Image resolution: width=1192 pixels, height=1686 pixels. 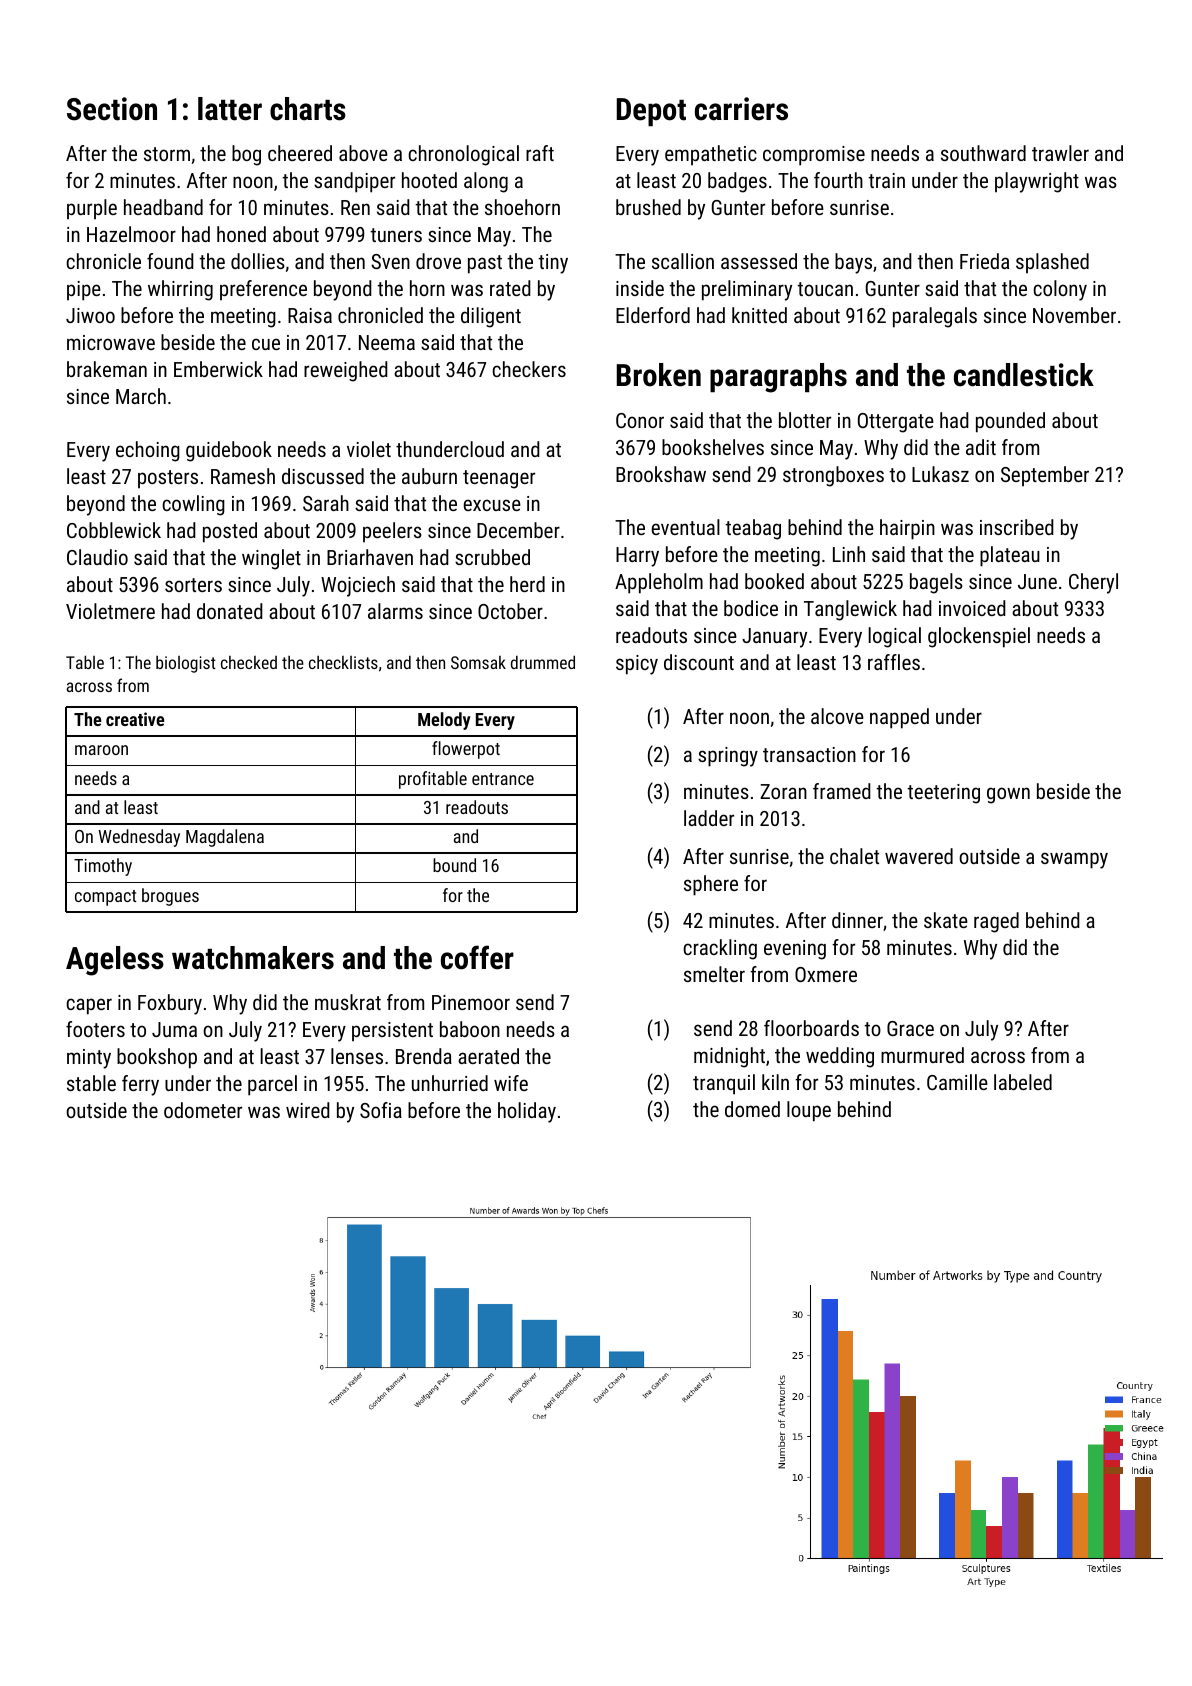 I want to click on Section, so click(x=112, y=109).
